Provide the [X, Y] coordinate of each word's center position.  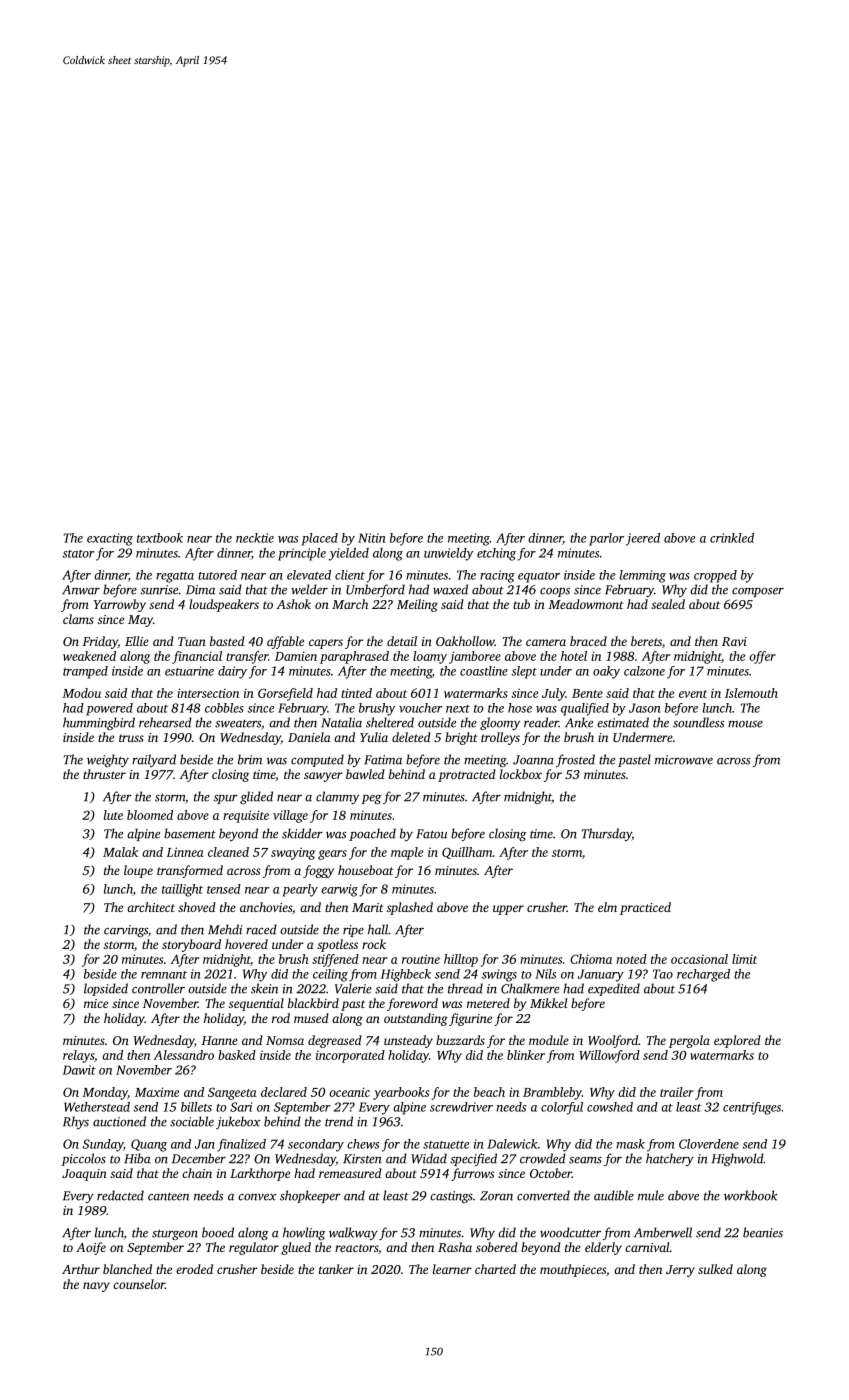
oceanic [349, 1092]
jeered [643, 539]
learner [452, 1269]
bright [461, 738]
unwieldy [448, 554]
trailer [677, 1092]
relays [78, 1056]
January [601, 975]
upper [508, 910]
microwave [684, 760]
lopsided [106, 989]
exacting [110, 539]
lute [113, 815]
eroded [194, 1269]
